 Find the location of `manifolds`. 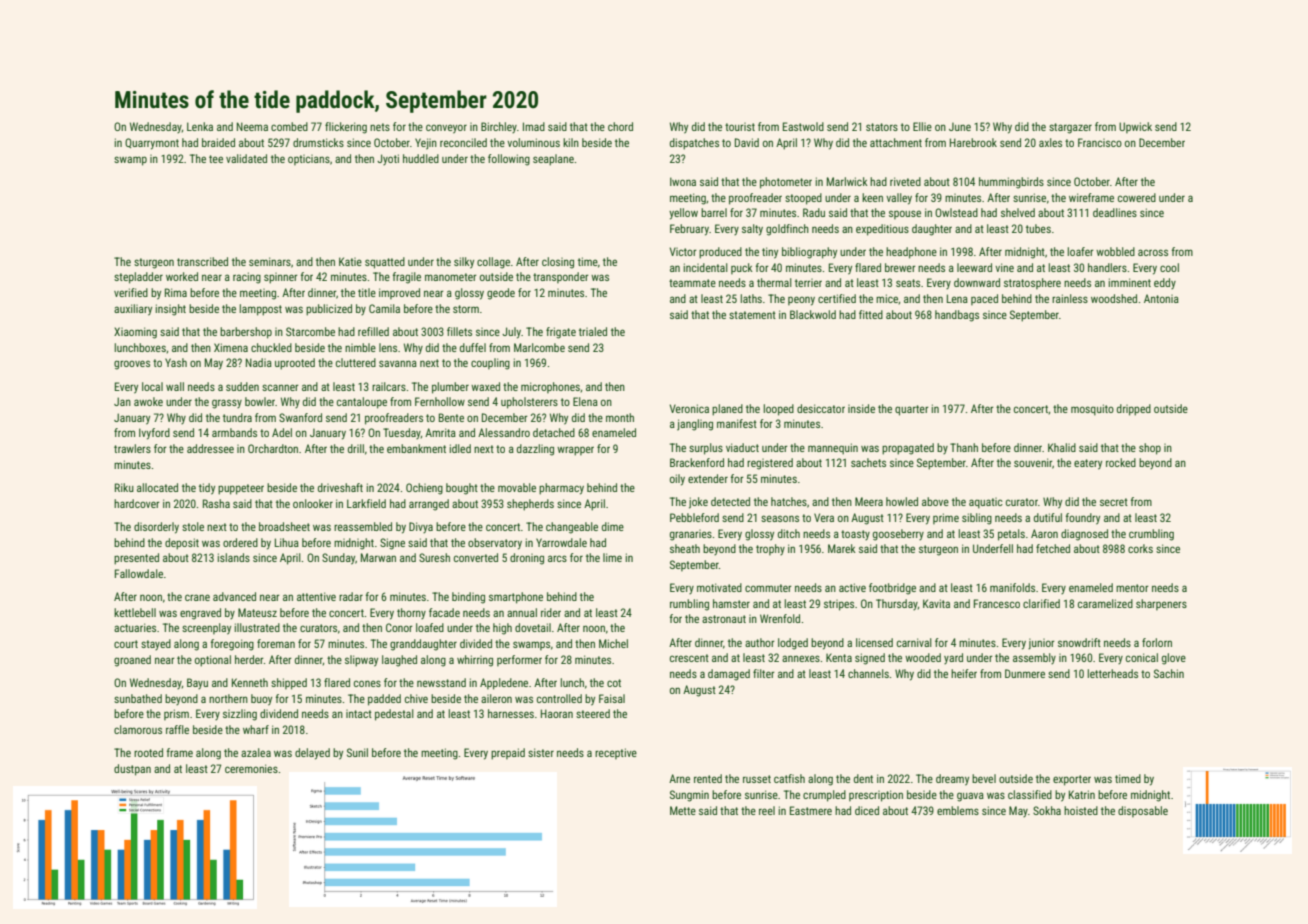

manifolds is located at coordinates (1012, 587).
